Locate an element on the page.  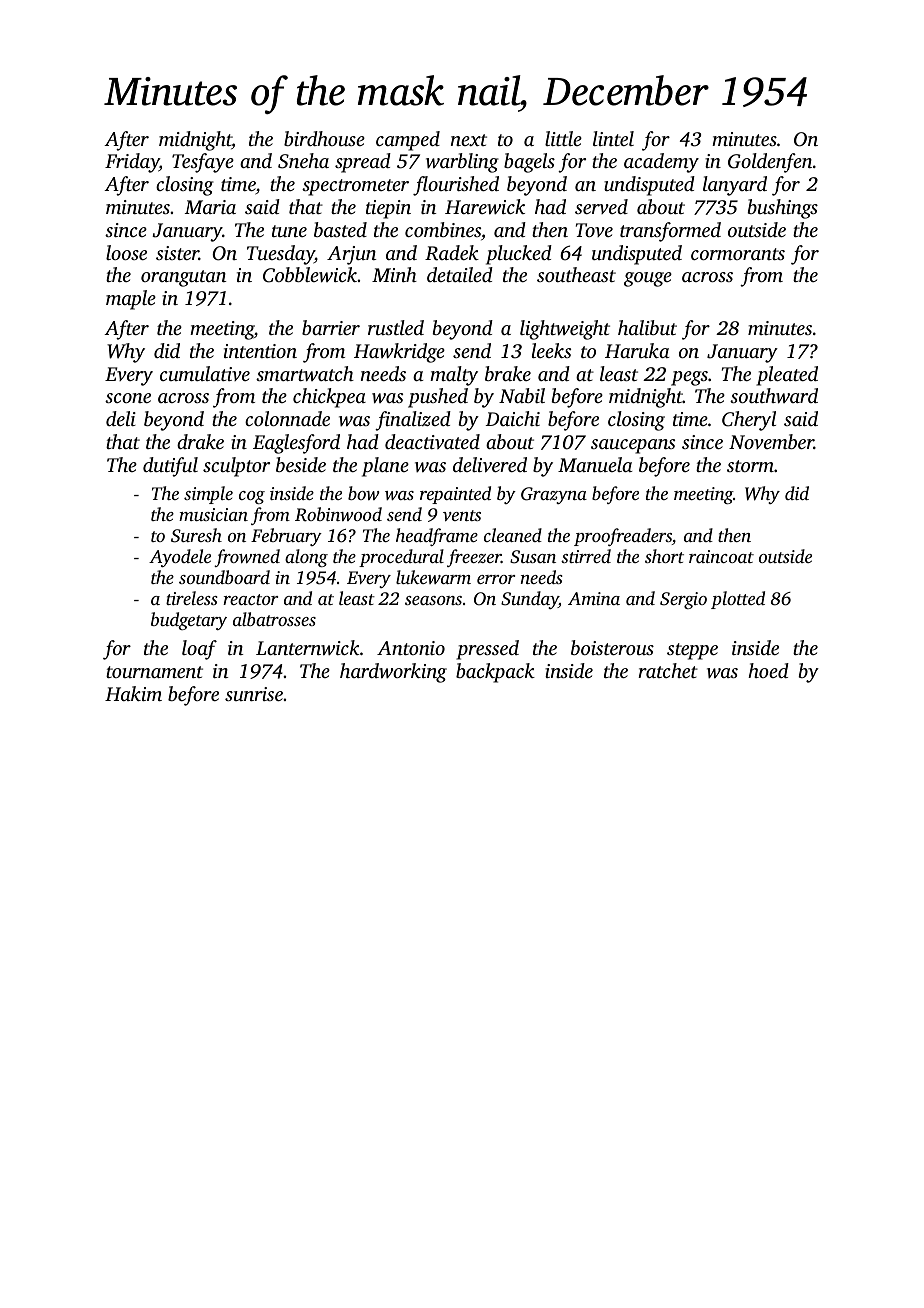
Hakim is located at coordinates (133, 693).
